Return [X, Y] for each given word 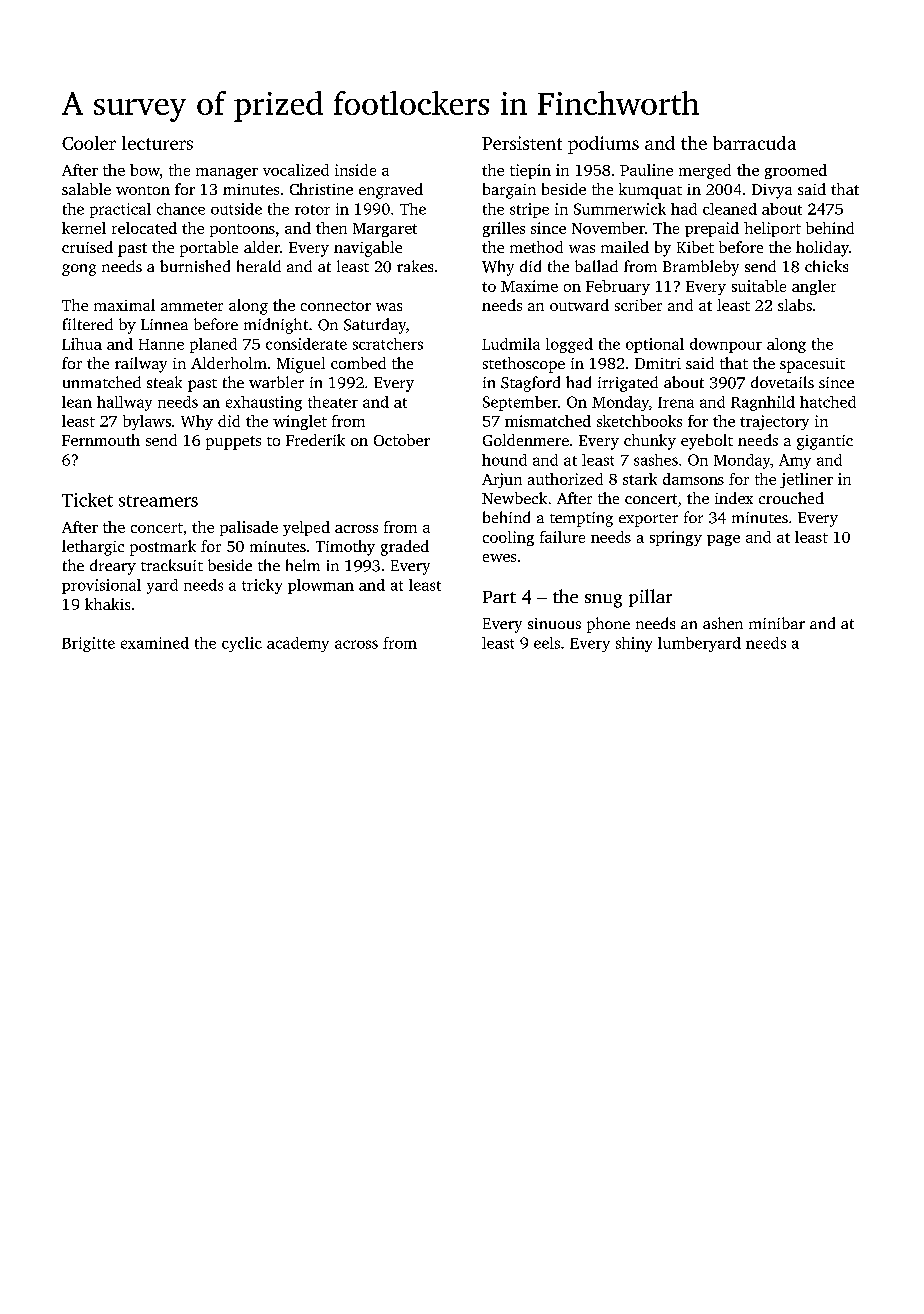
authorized [565, 479]
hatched [828, 402]
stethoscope [524, 365]
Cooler [89, 143]
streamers [158, 501]
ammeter [192, 306]
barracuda [754, 143]
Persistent [522, 143]
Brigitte [88, 644]
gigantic [825, 442]
